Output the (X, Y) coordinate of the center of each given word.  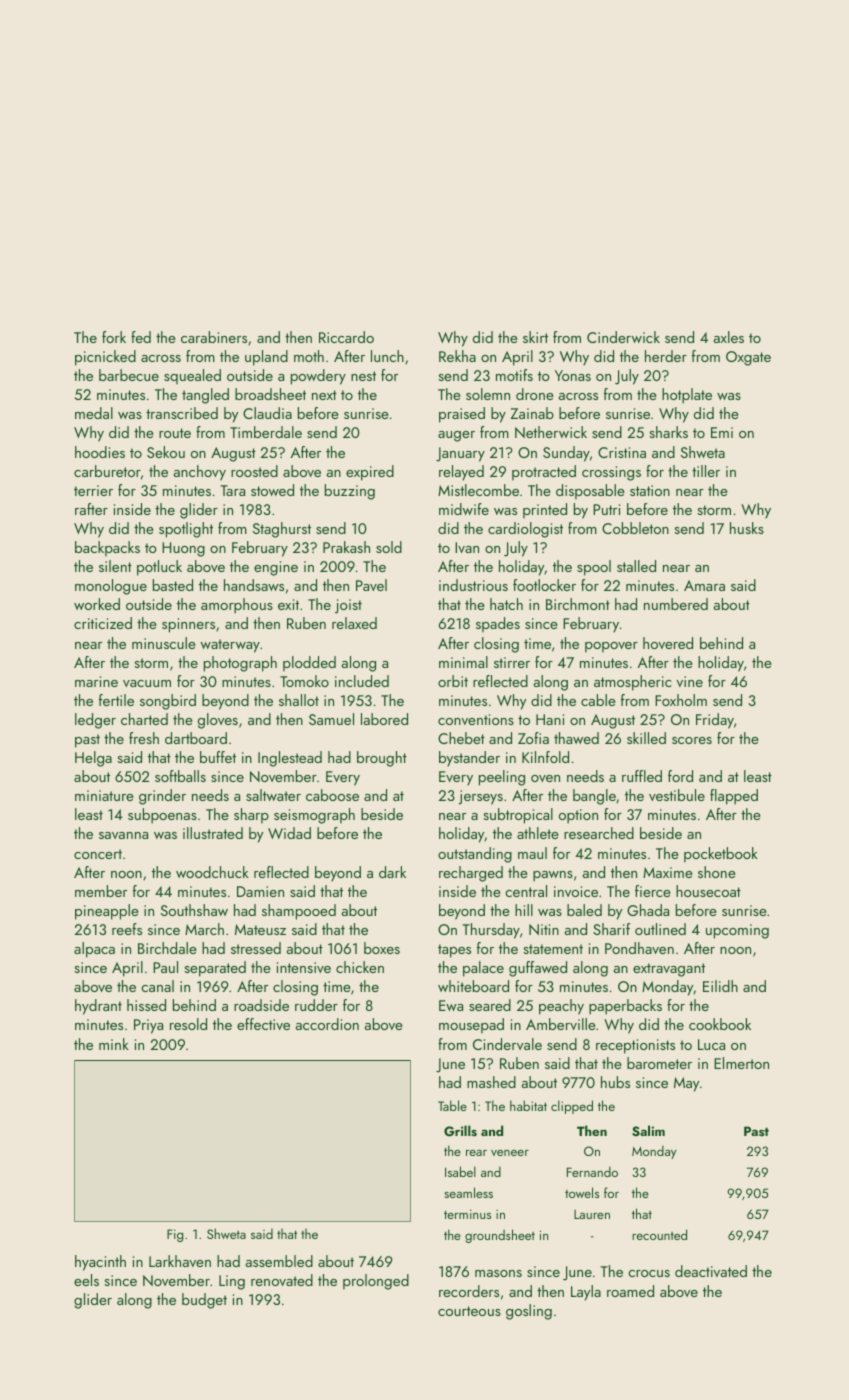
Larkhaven (180, 1261)
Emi (722, 432)
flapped (734, 797)
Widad (289, 833)
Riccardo (346, 337)
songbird (168, 702)
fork (114, 337)
